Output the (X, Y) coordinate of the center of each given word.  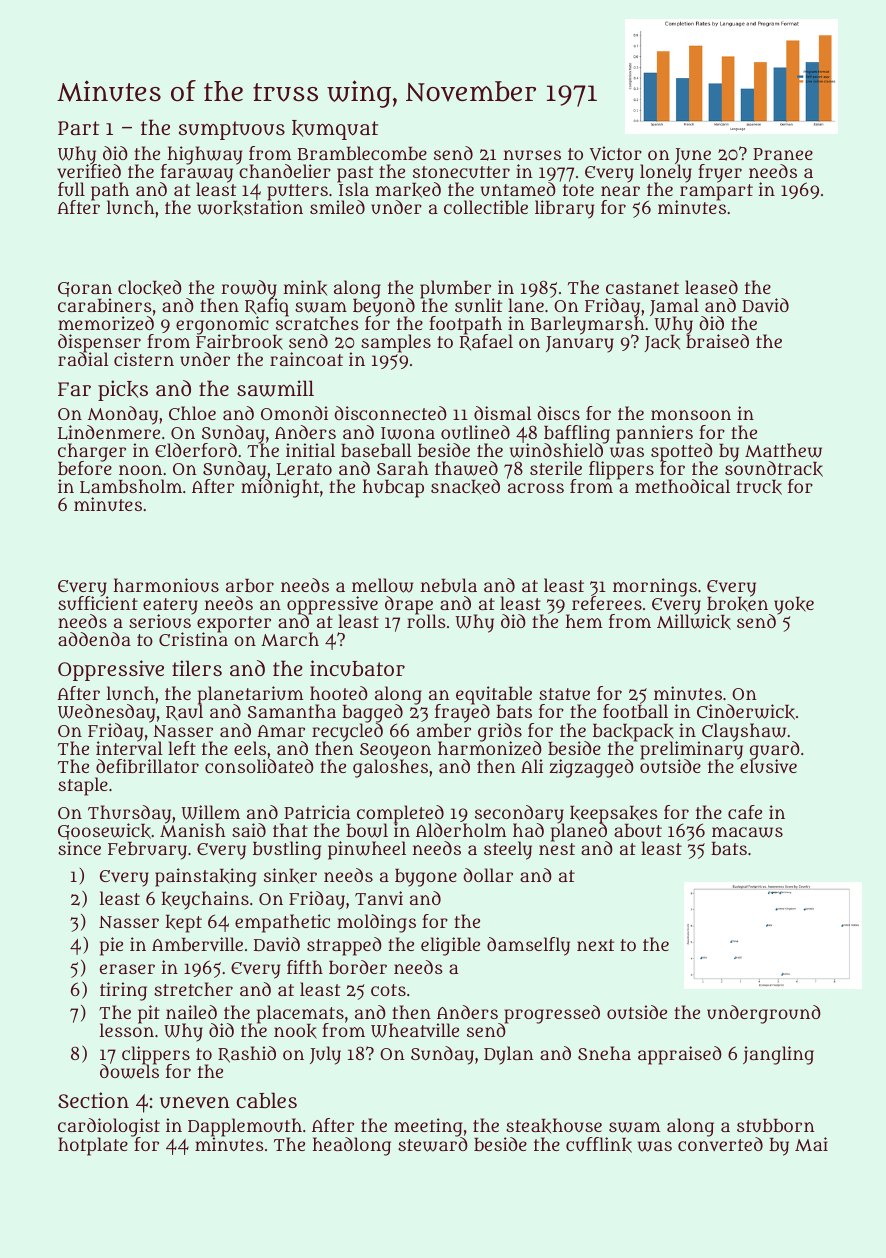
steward (433, 1144)
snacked (465, 487)
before (85, 468)
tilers (197, 668)
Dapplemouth (245, 1127)
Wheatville (415, 1030)
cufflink (599, 1145)
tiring (123, 991)
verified (89, 171)
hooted (339, 693)
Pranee (783, 154)
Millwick (694, 622)
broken (737, 604)
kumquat (335, 130)
